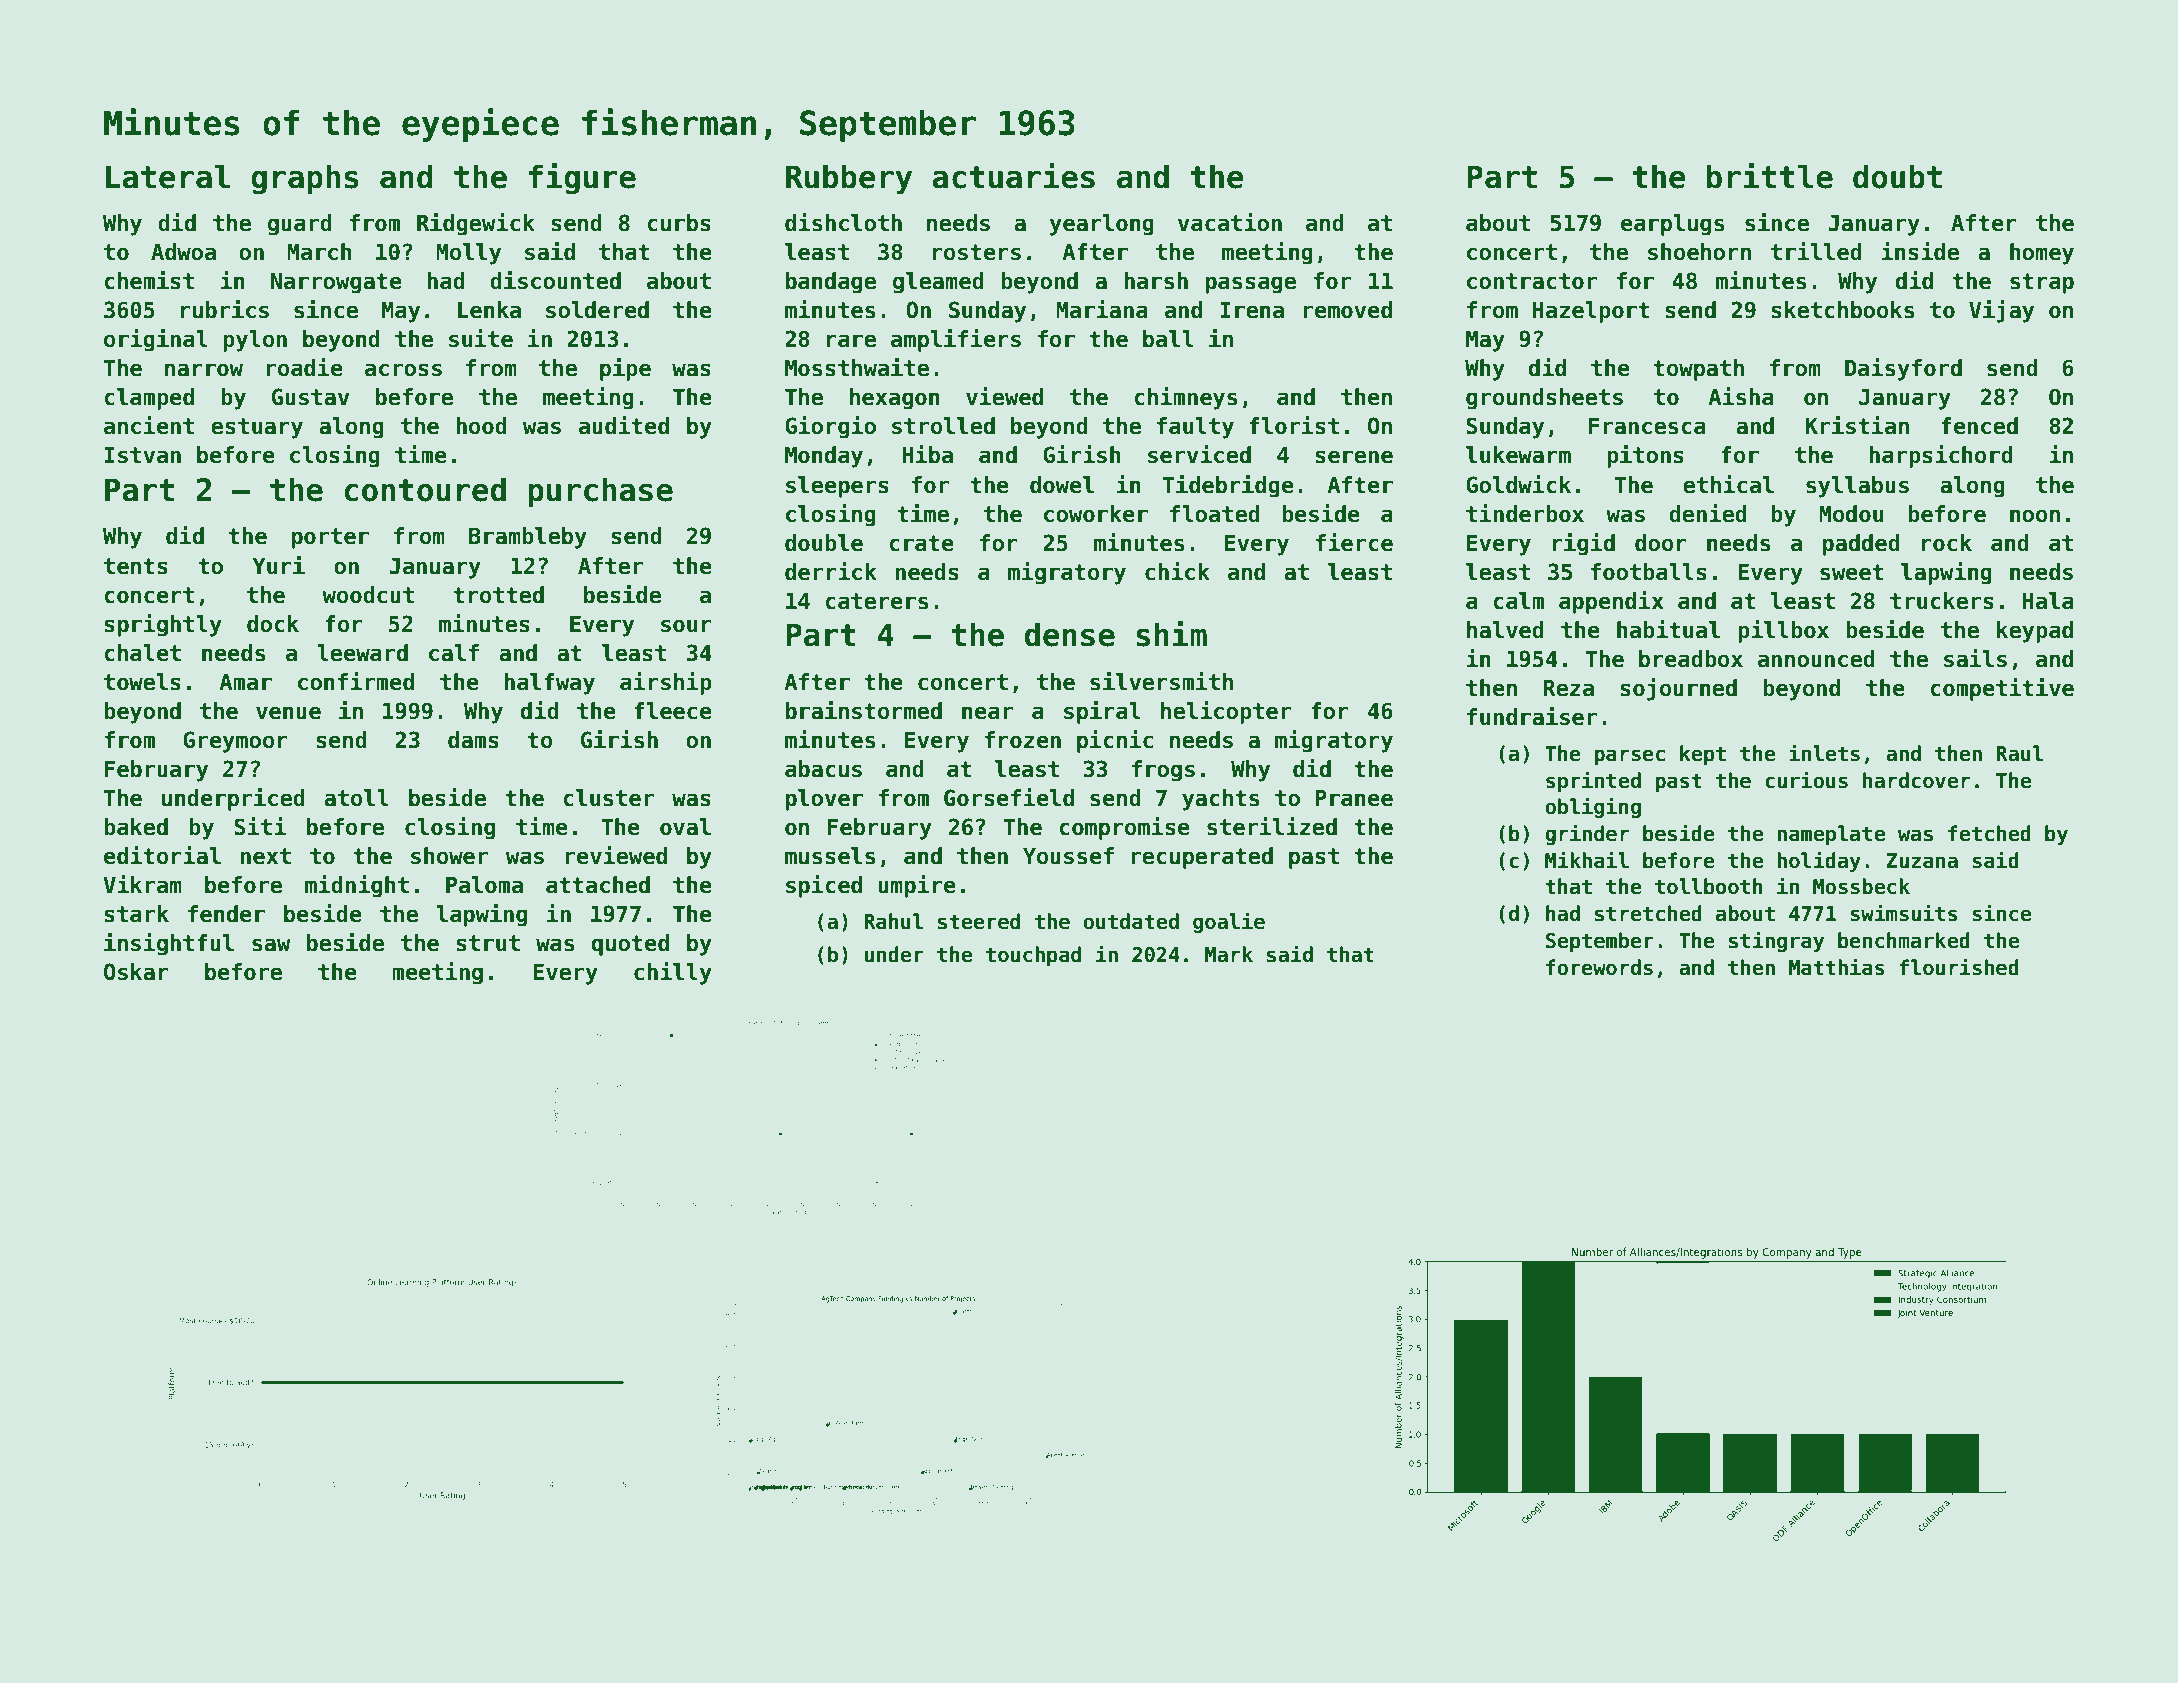 The image size is (2178, 1683). Describe the element at coordinates (368, 595) in the page. I see `woodcut` at that location.
